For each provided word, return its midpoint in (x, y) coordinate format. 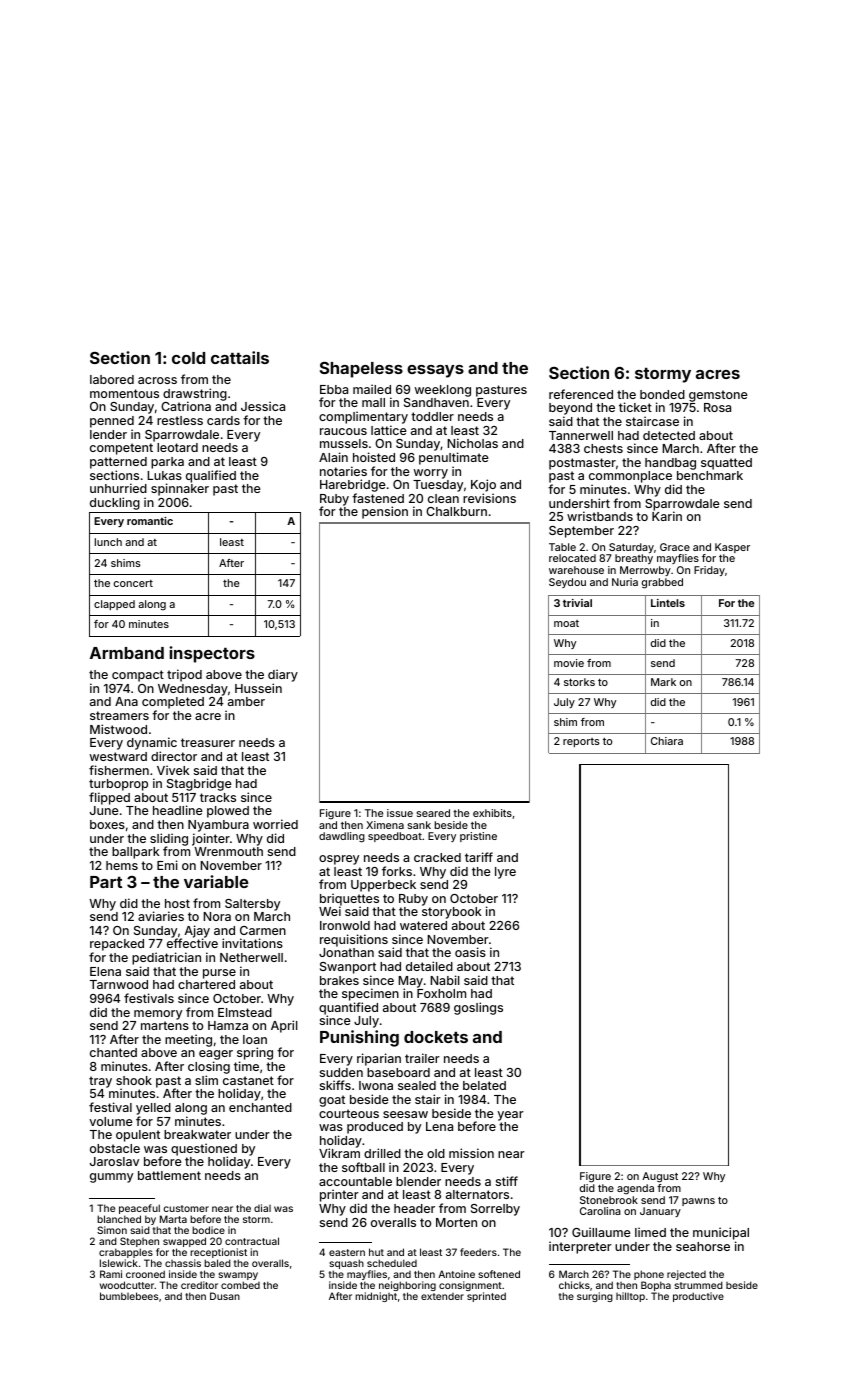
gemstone (718, 396)
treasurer (208, 742)
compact (138, 676)
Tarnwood (119, 984)
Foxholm (441, 993)
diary (283, 675)
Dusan (225, 1296)
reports (581, 742)
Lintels (668, 603)
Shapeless (361, 370)
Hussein (258, 688)
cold (188, 358)
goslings (478, 1008)
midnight (376, 1297)
